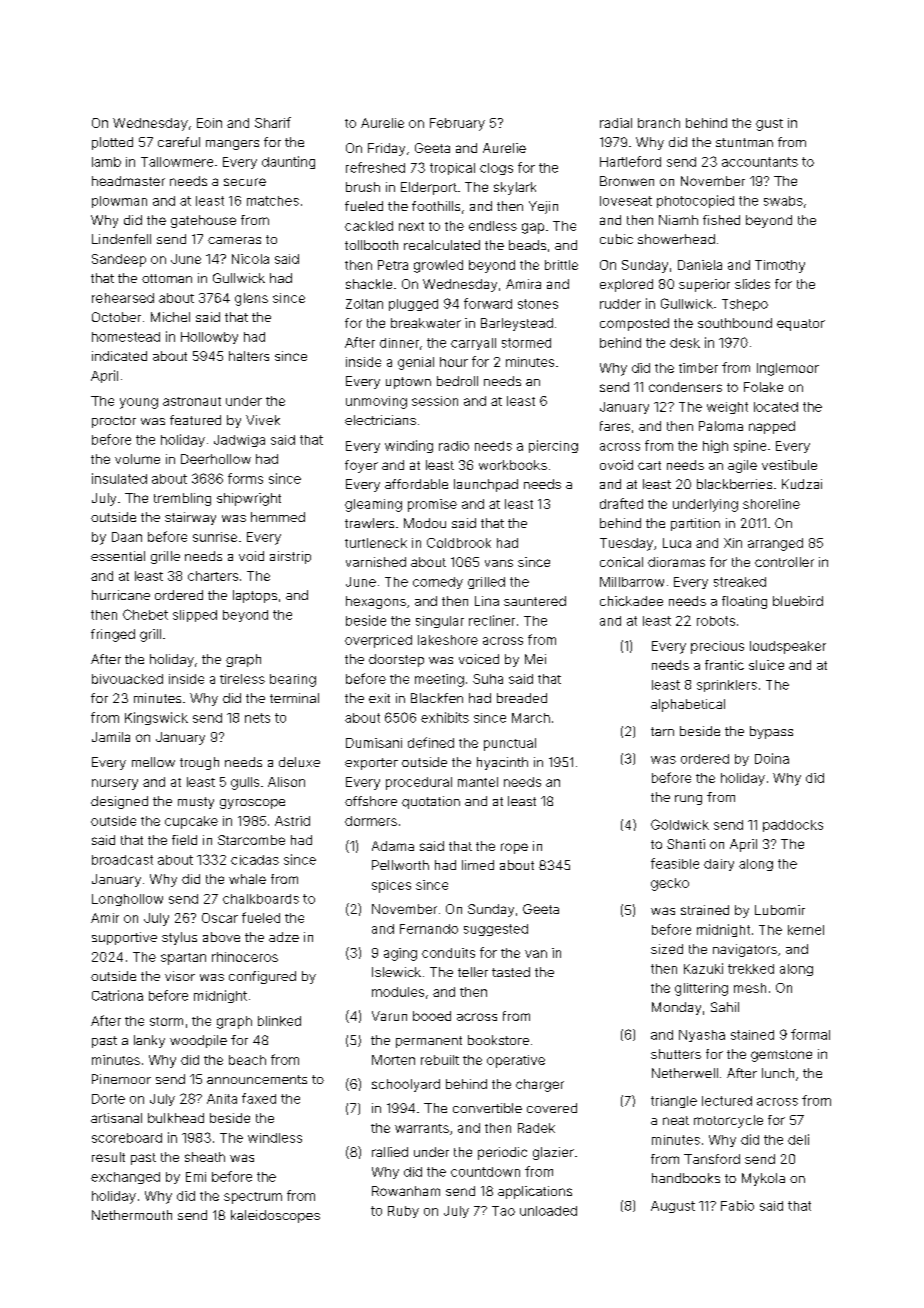  I want to click on trekked, so click(751, 969).
